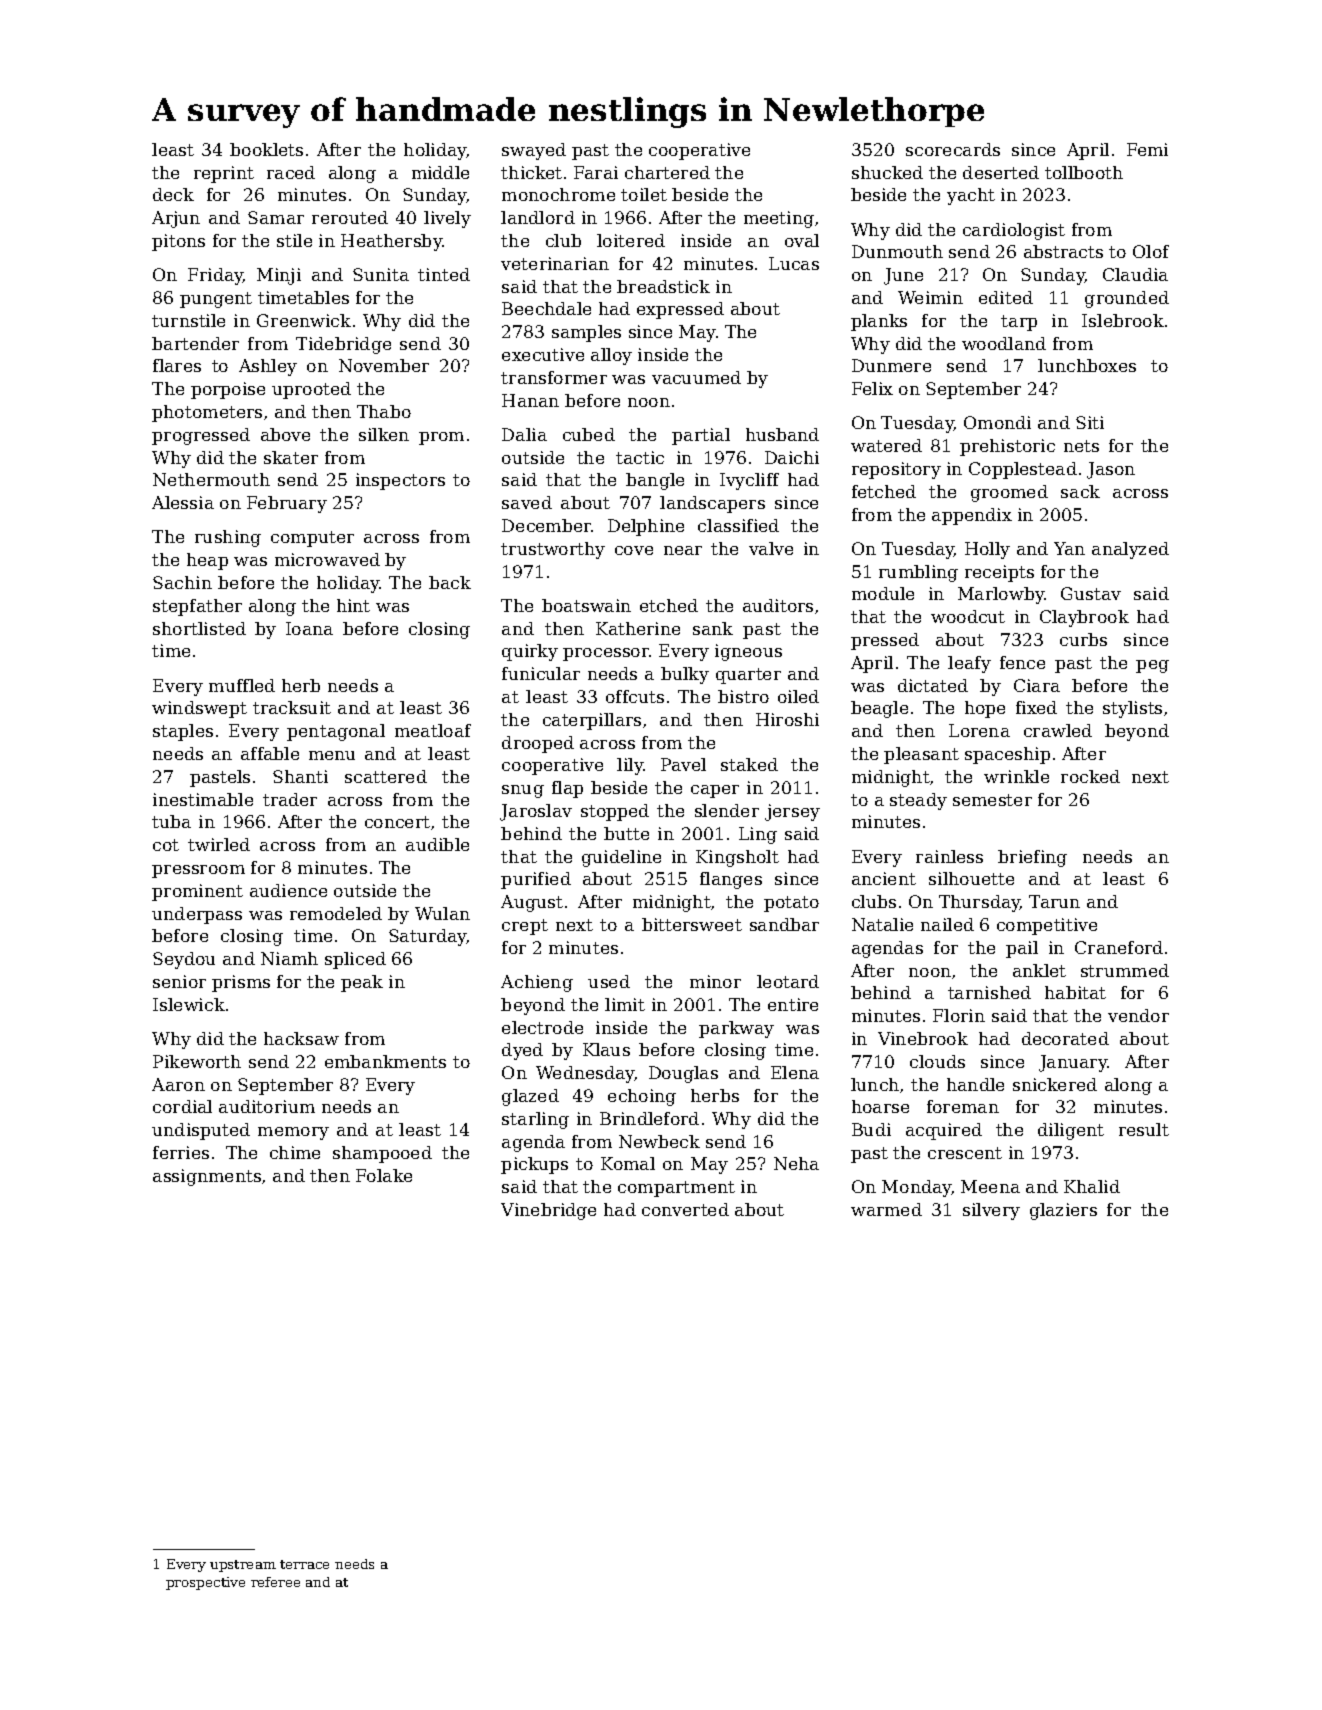 This document has height=1710, width=1322. Describe the element at coordinates (534, 151) in the document. I see `swayed` at that location.
